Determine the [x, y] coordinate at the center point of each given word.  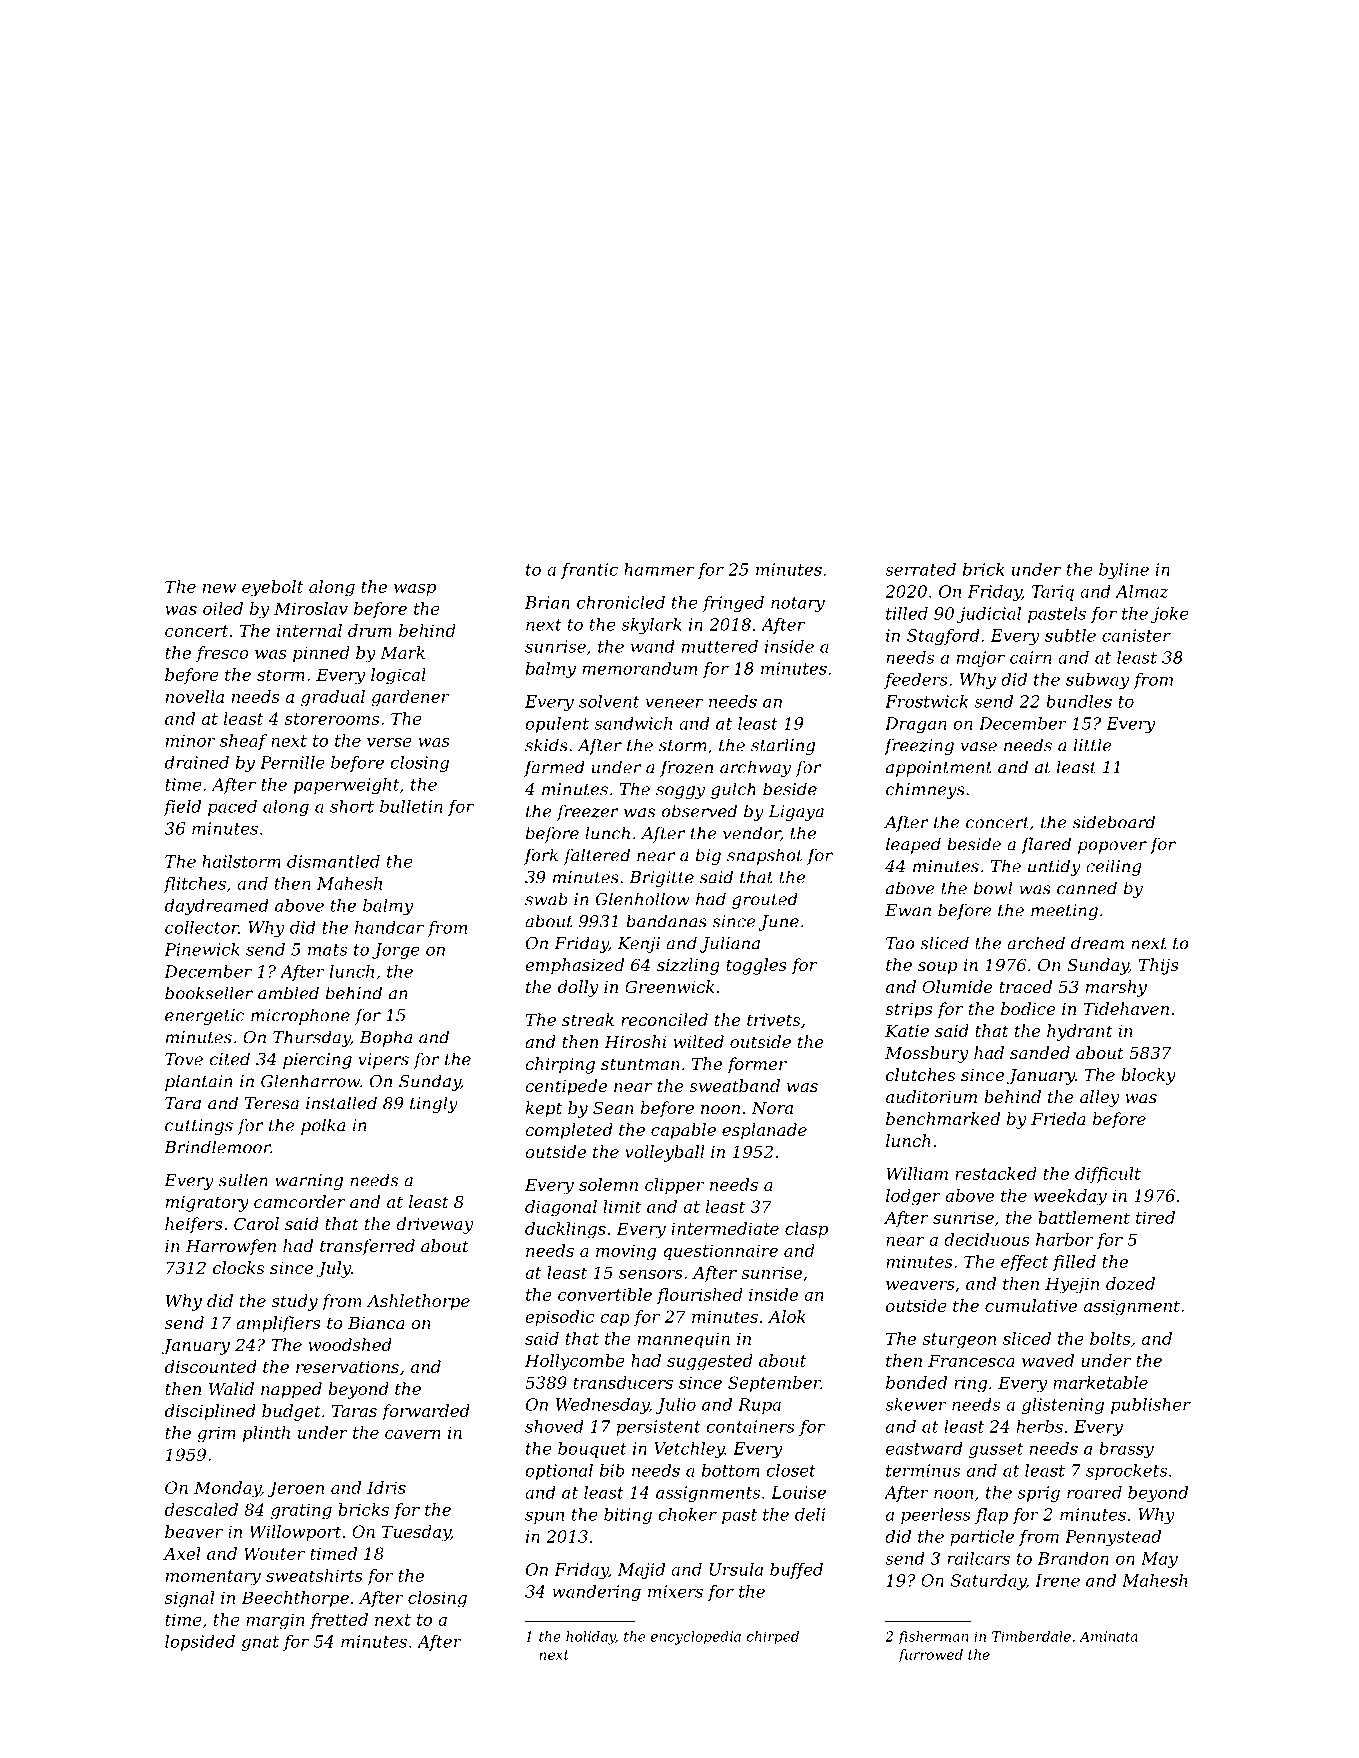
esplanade [764, 1131]
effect [1025, 1263]
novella [195, 696]
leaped [913, 845]
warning [309, 1182]
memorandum [639, 668]
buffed [796, 1571]
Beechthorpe [295, 1599]
